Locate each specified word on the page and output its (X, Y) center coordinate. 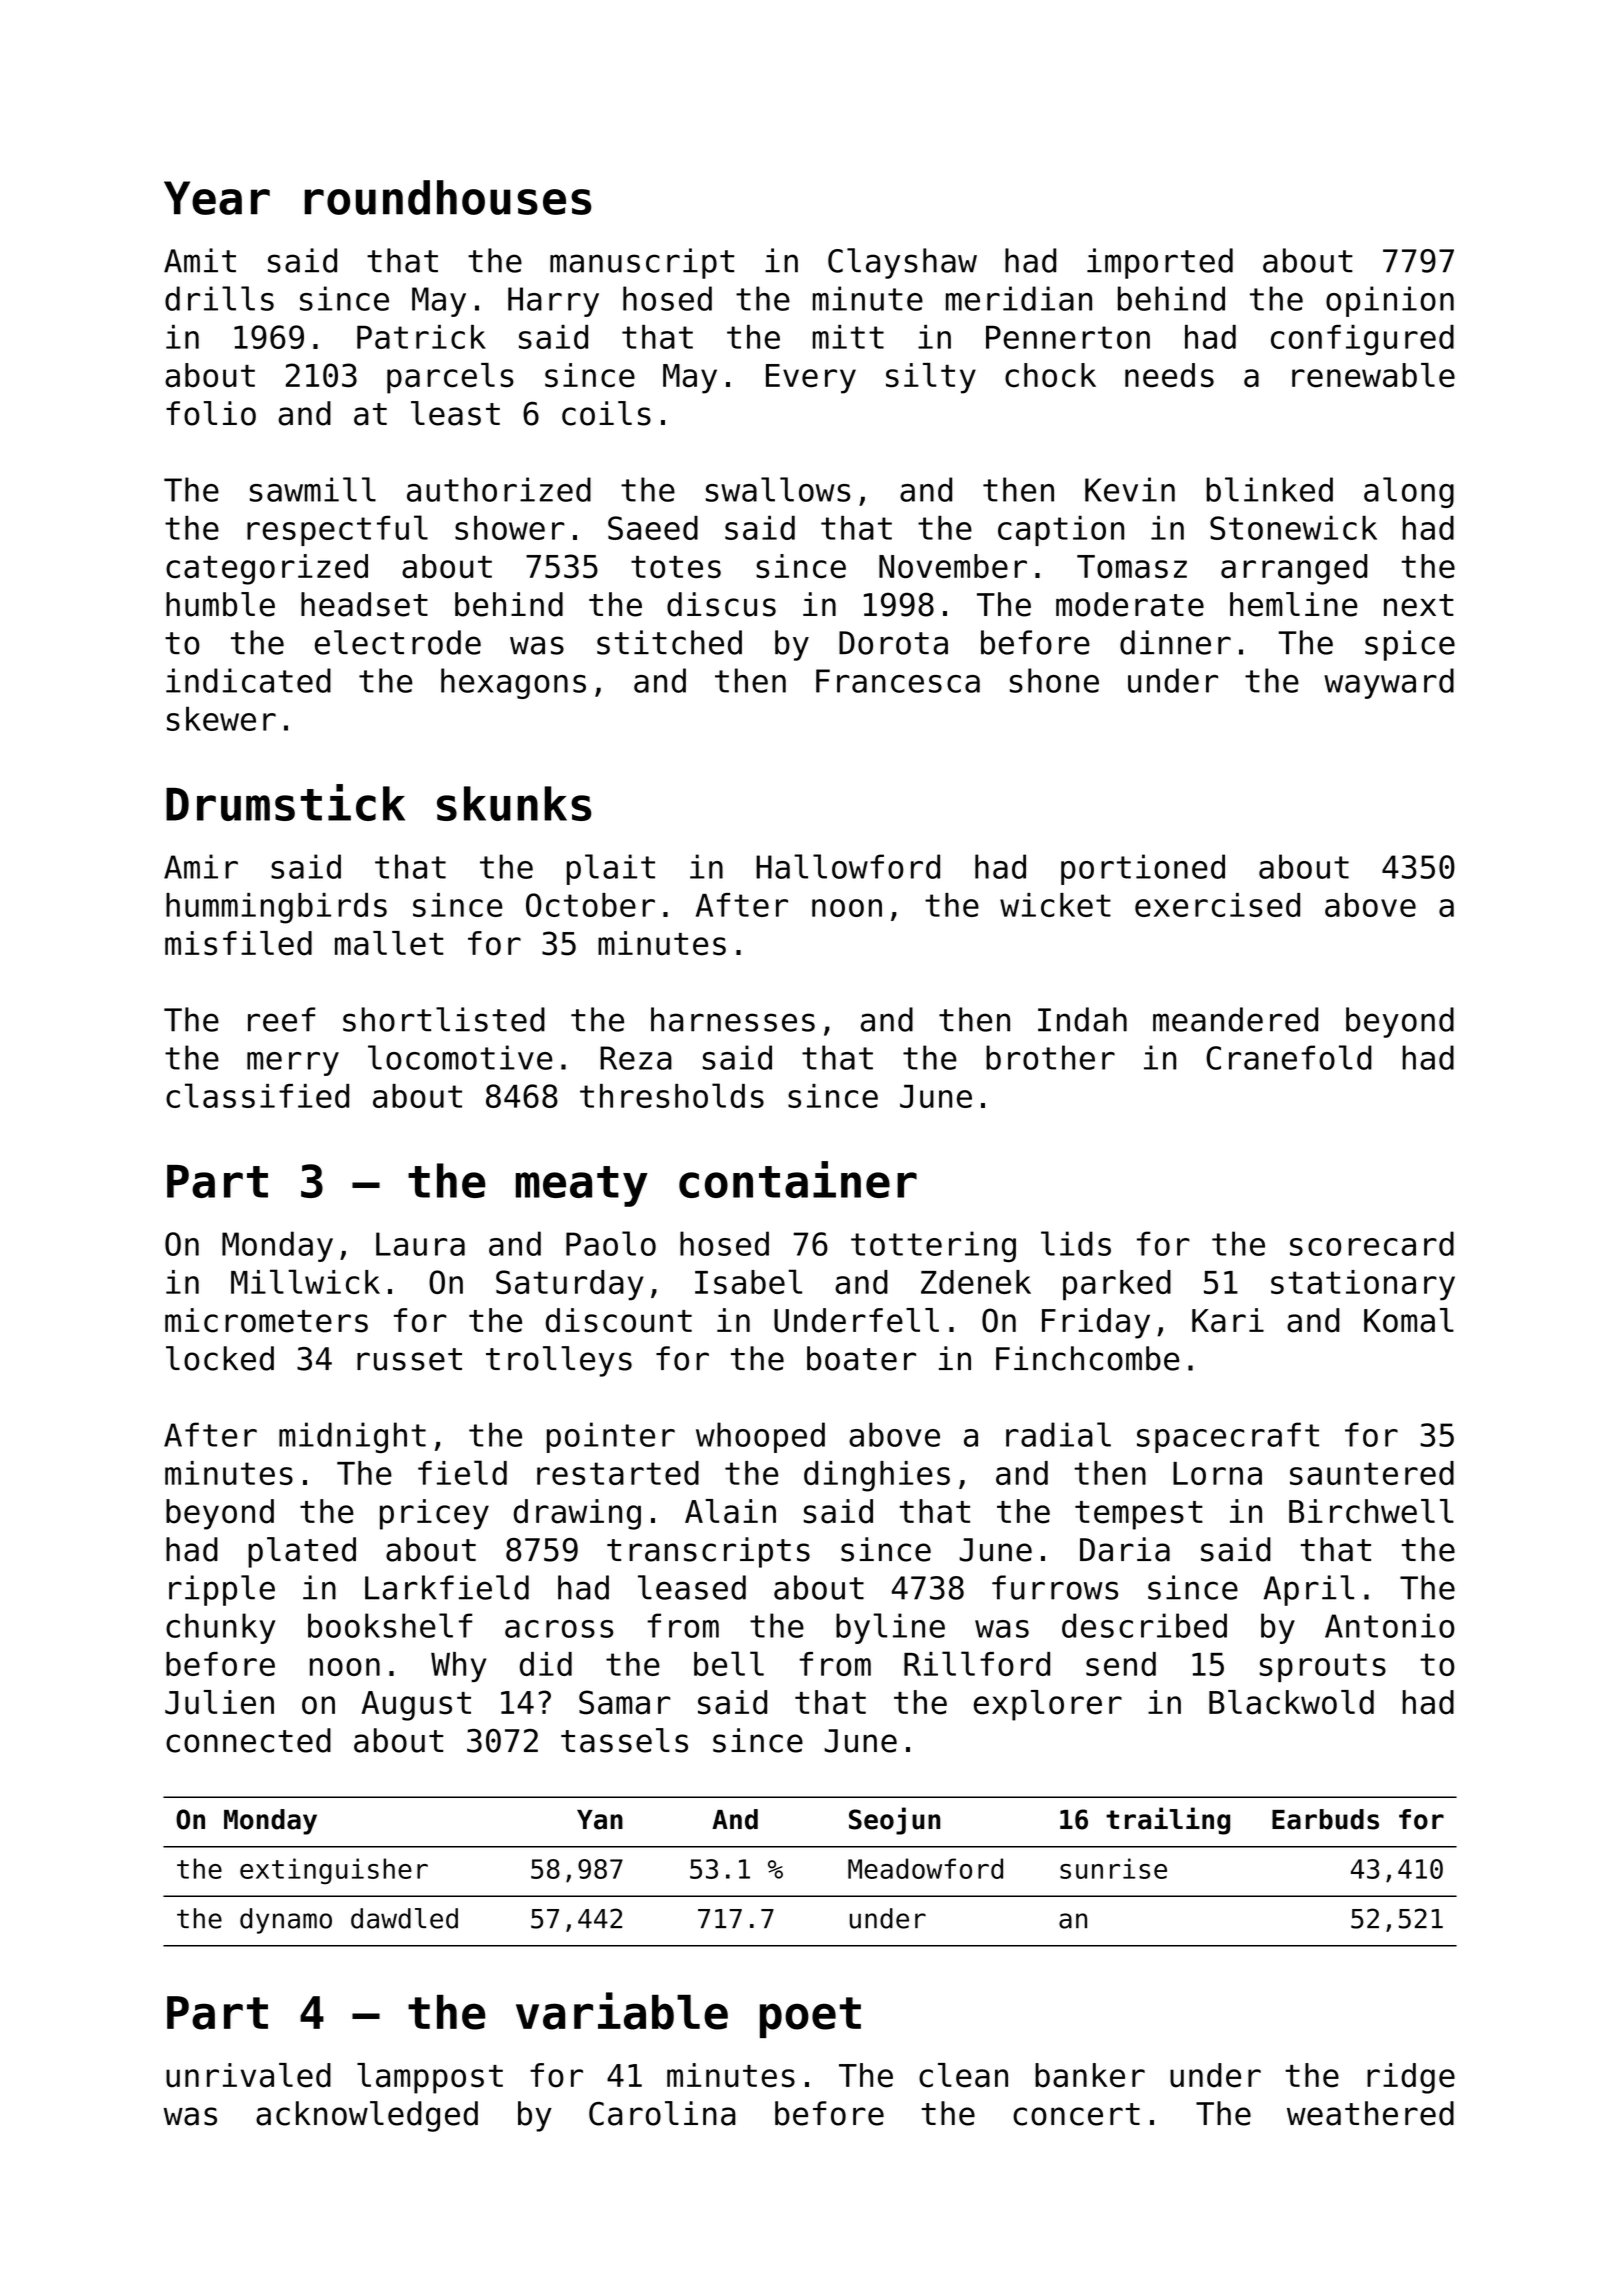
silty (931, 378)
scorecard (1372, 1243)
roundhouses (448, 197)
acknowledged (367, 2116)
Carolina (662, 2113)
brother (1050, 1057)
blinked (1269, 489)
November (953, 566)
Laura (420, 1244)
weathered (1370, 2113)
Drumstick (285, 802)
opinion (1390, 301)
